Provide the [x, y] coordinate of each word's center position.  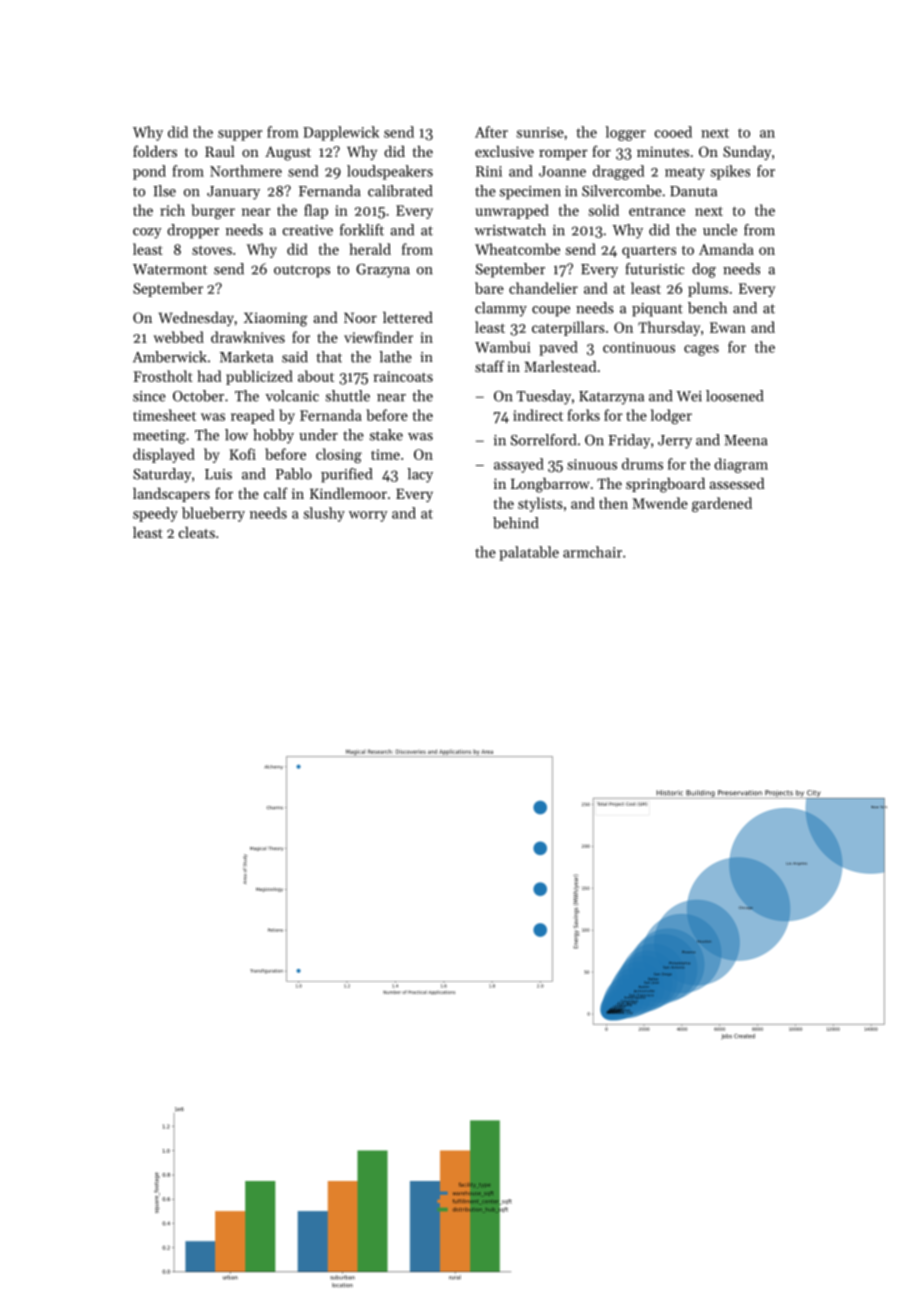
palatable [529, 553]
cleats [197, 532]
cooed [673, 132]
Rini [489, 171]
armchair [592, 552]
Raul [220, 151]
